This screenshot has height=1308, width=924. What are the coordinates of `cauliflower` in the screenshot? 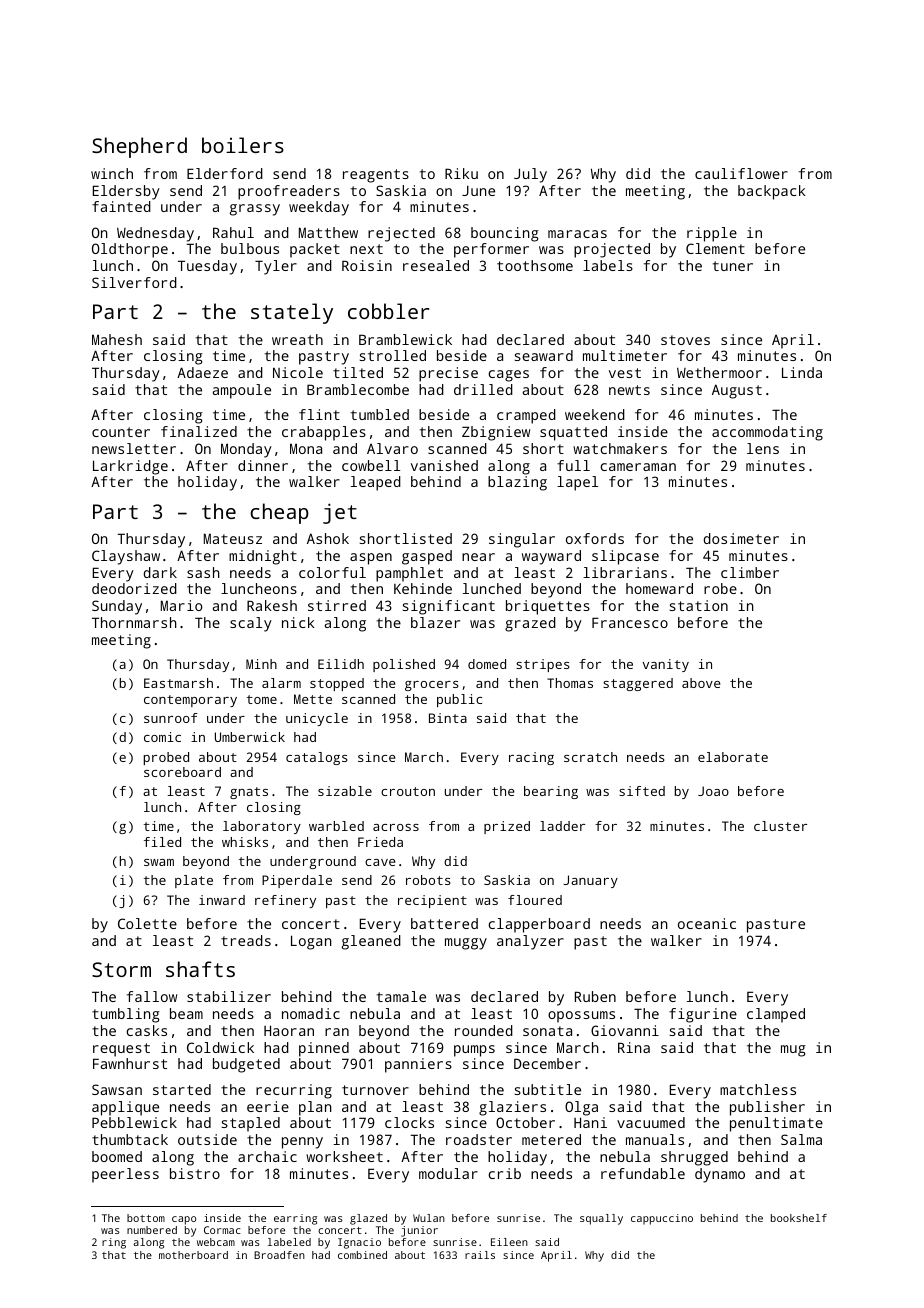 It's located at (741, 173).
